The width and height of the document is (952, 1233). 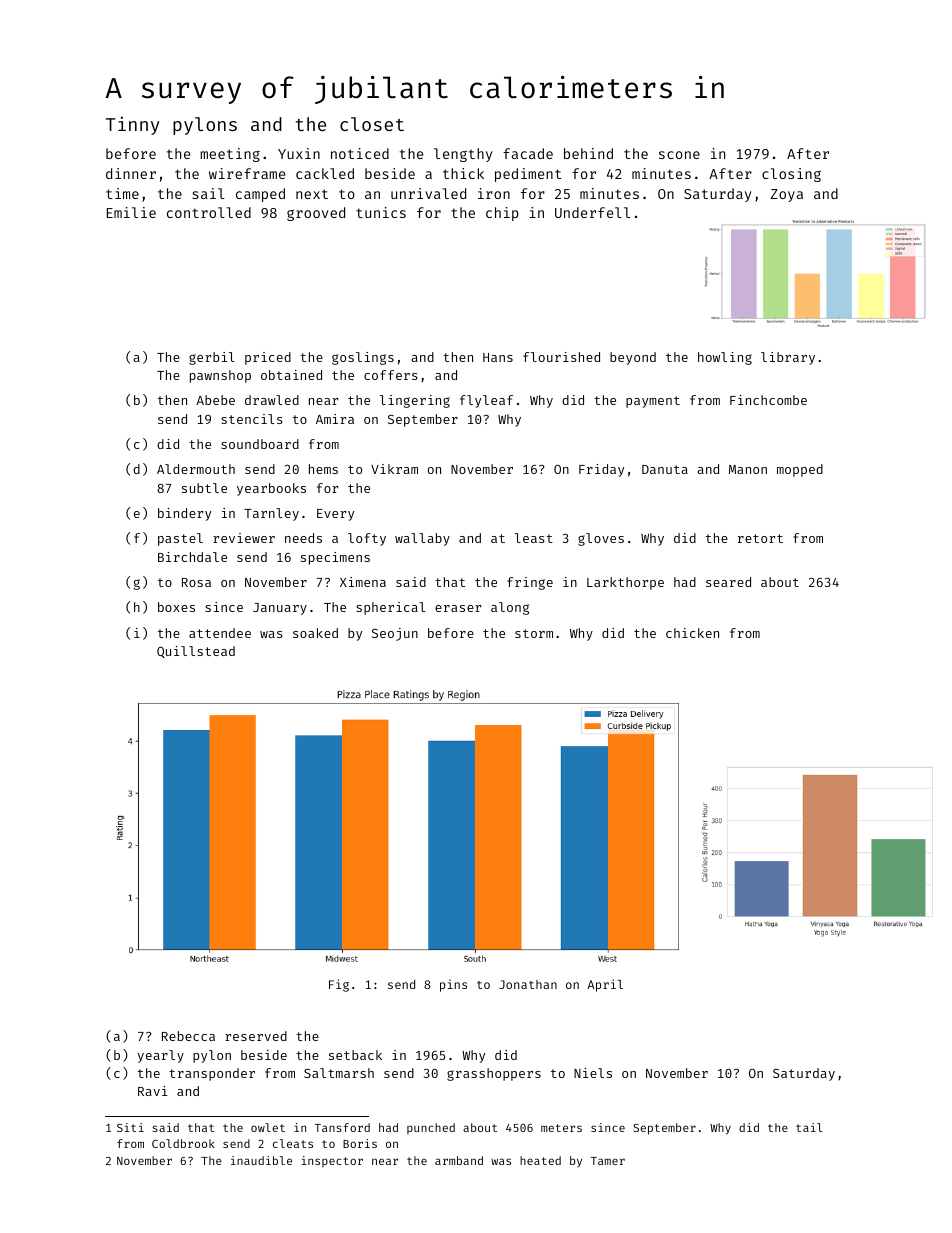 I want to click on owlet, so click(x=268, y=1127).
